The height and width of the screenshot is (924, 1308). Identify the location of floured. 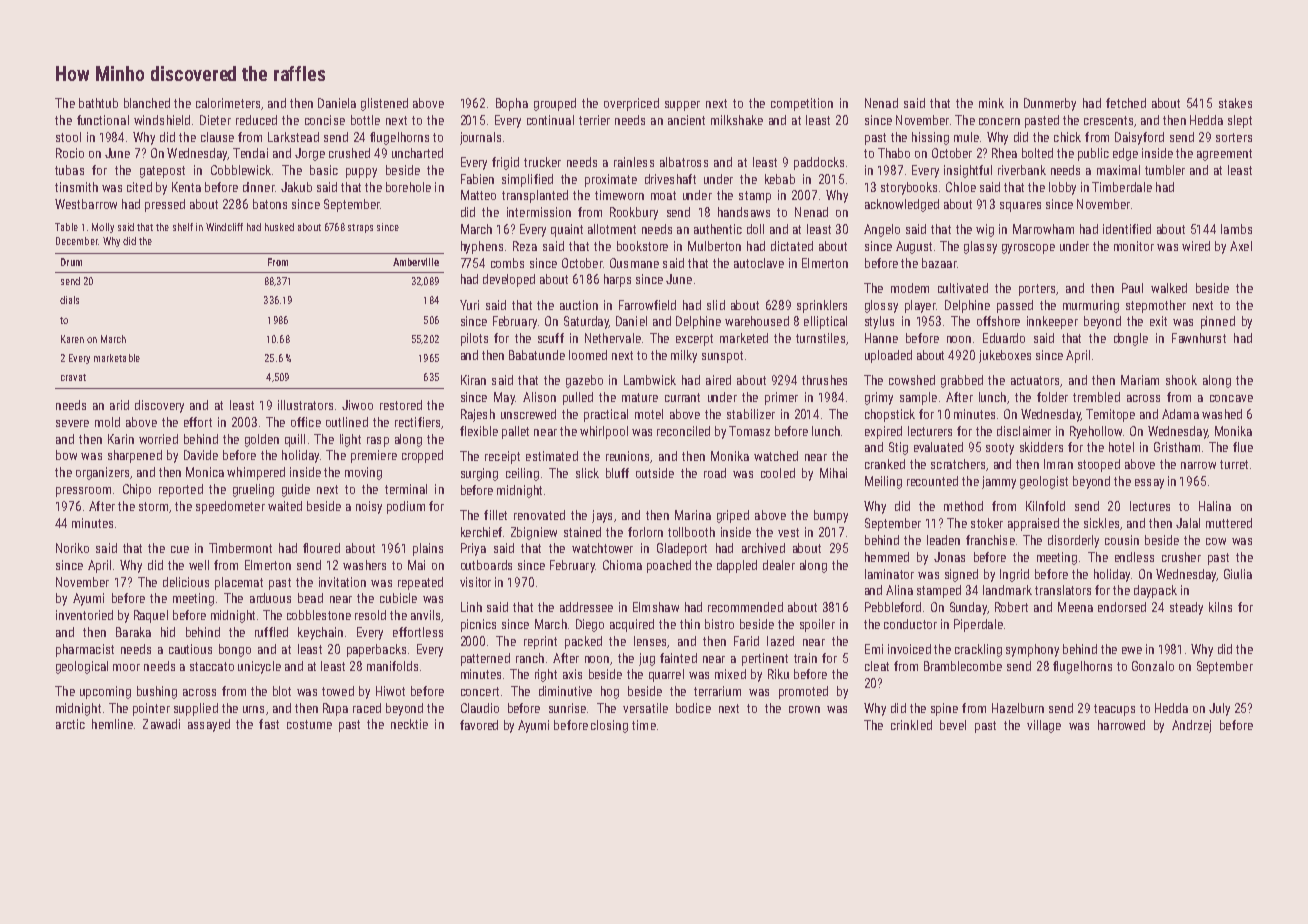
(321, 548).
